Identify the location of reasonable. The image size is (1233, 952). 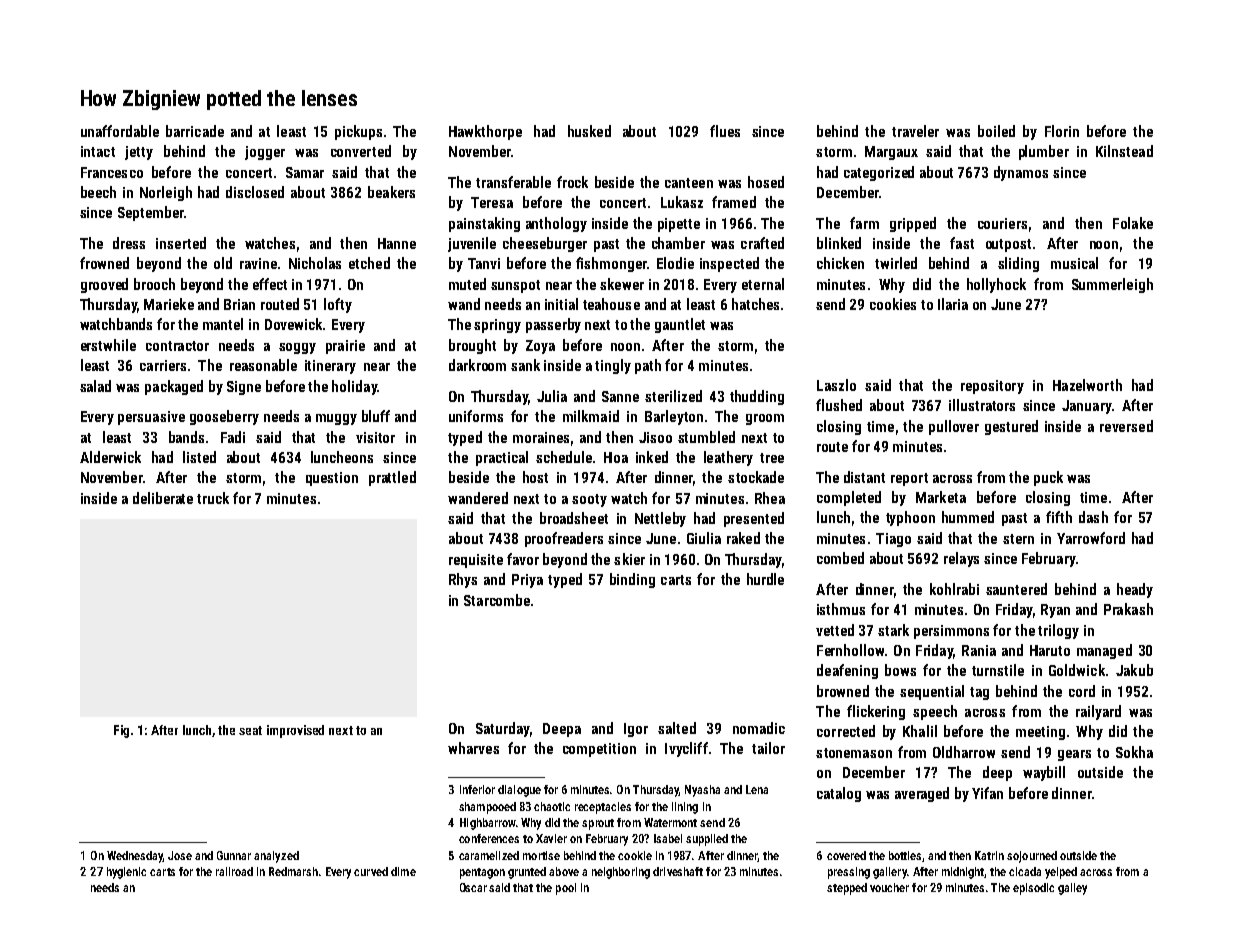
(263, 365).
